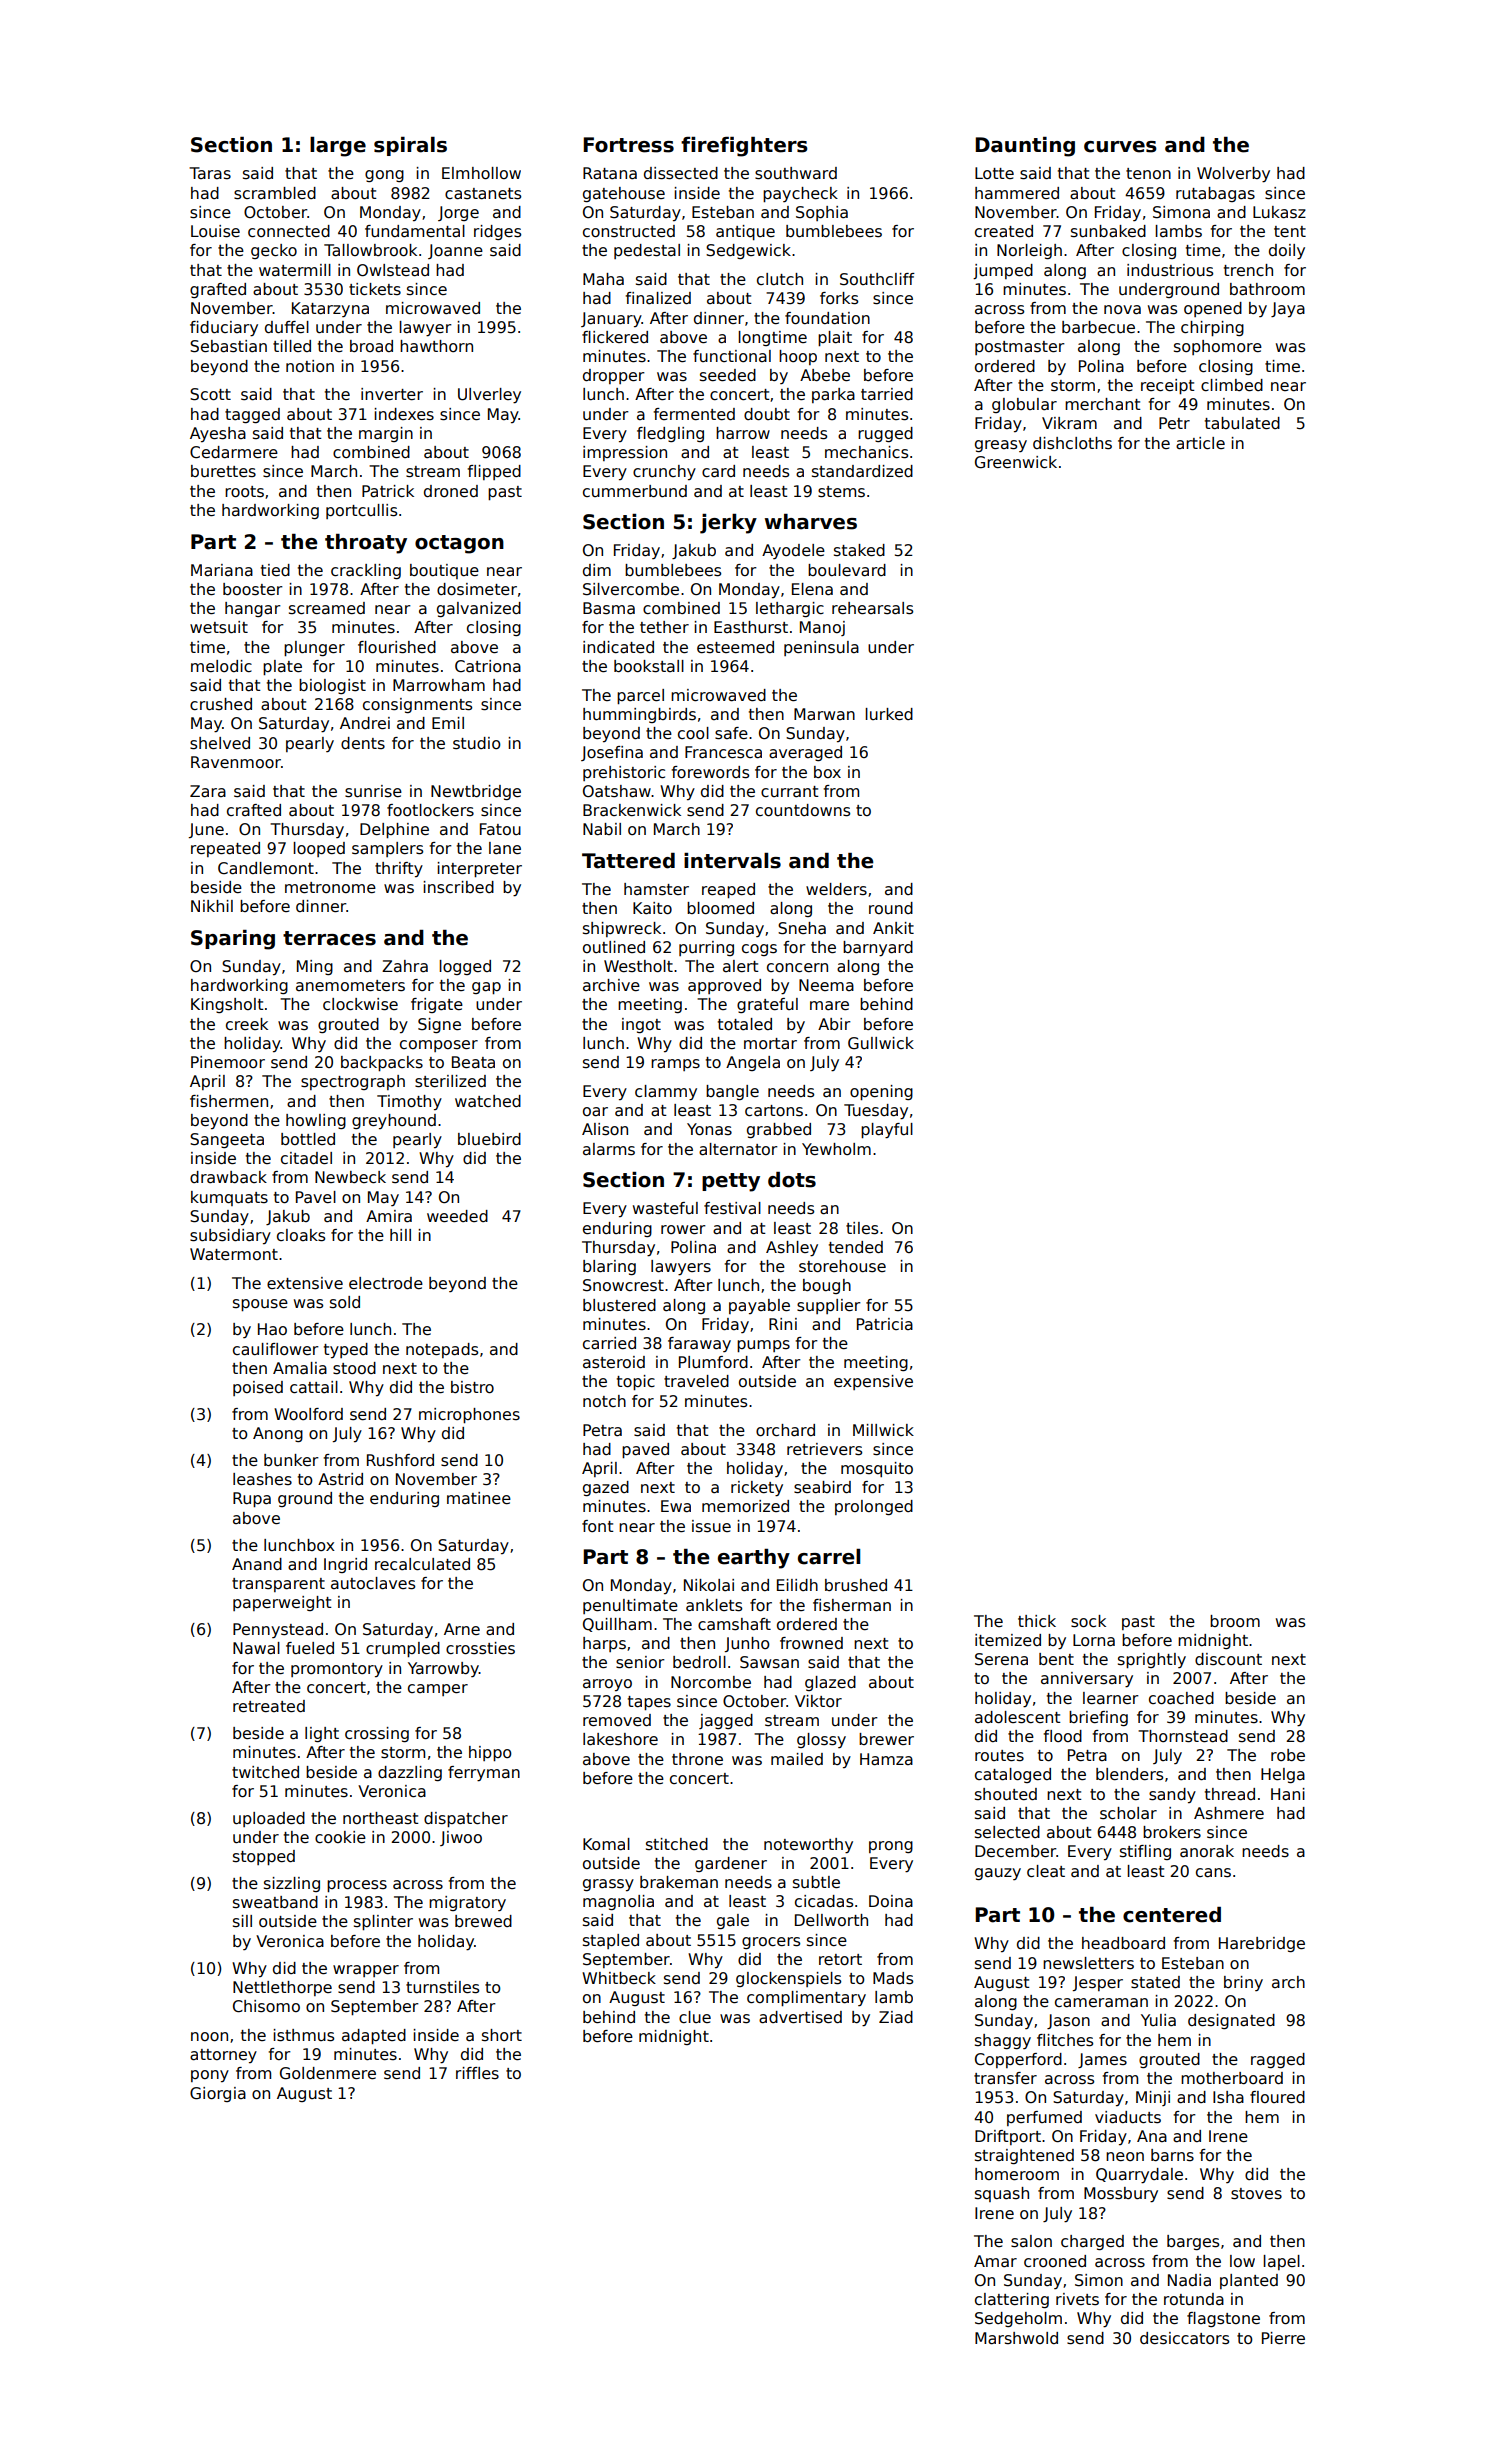  Describe the element at coordinates (477, 2073) in the screenshot. I see `riffles` at that location.
